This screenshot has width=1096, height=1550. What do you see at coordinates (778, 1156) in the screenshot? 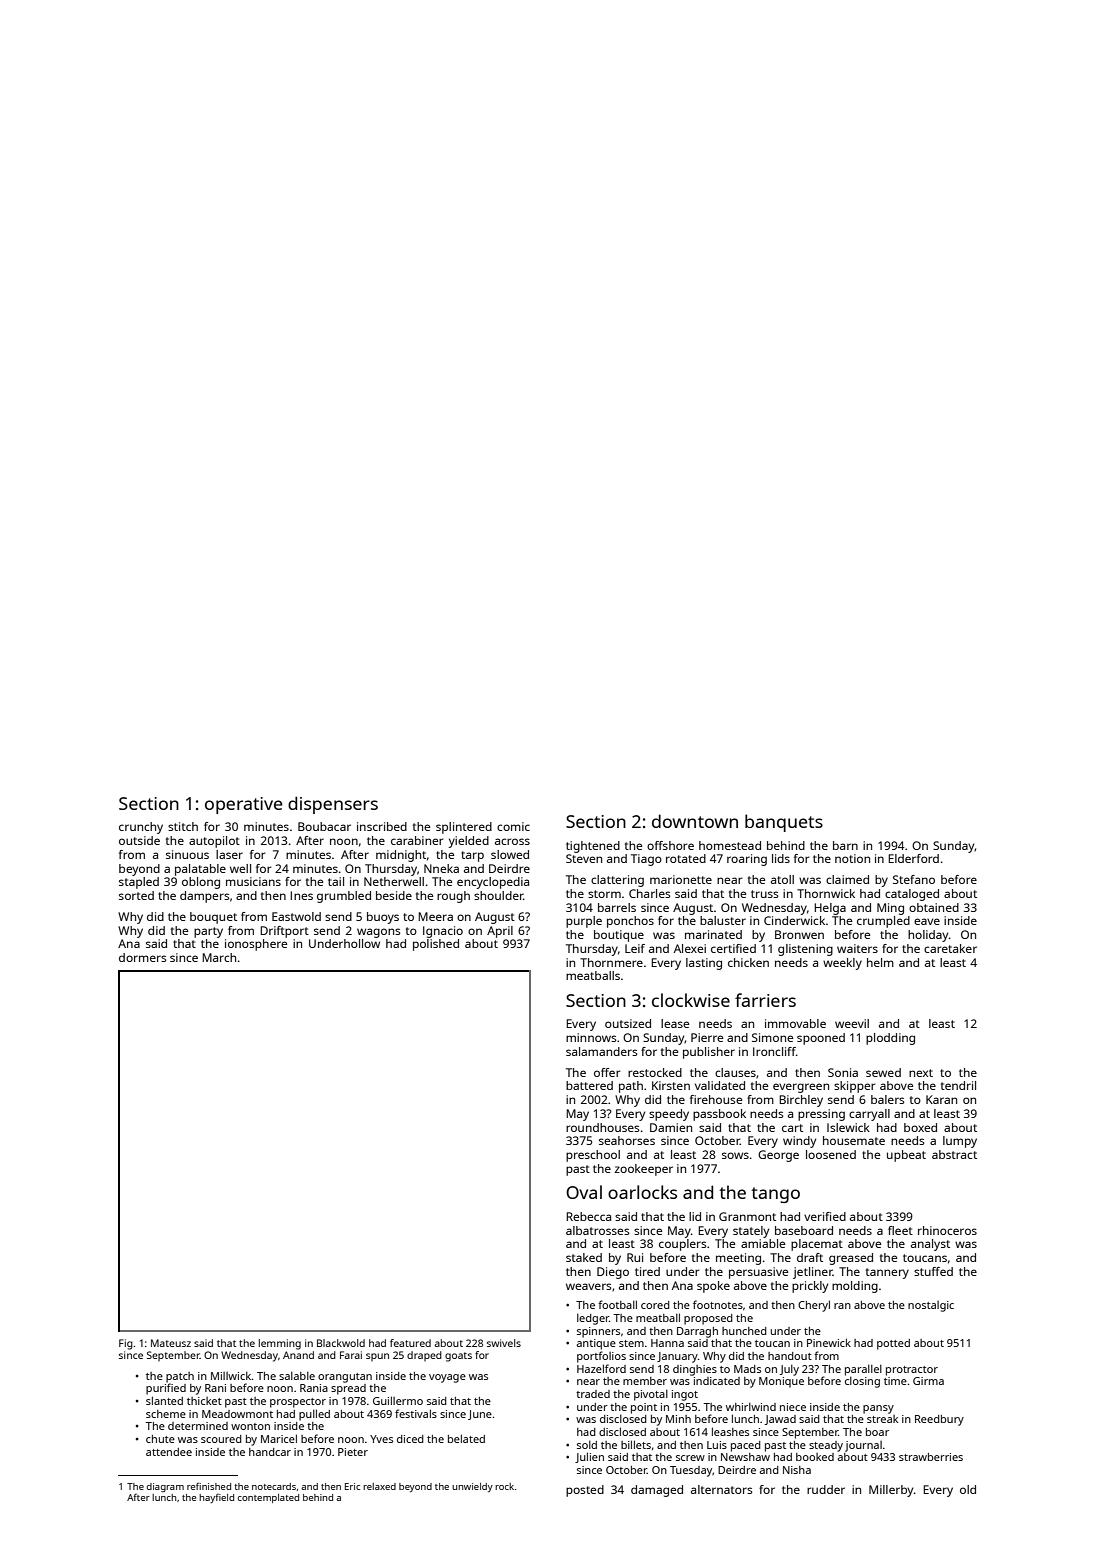
I see `George` at bounding box center [778, 1156].
